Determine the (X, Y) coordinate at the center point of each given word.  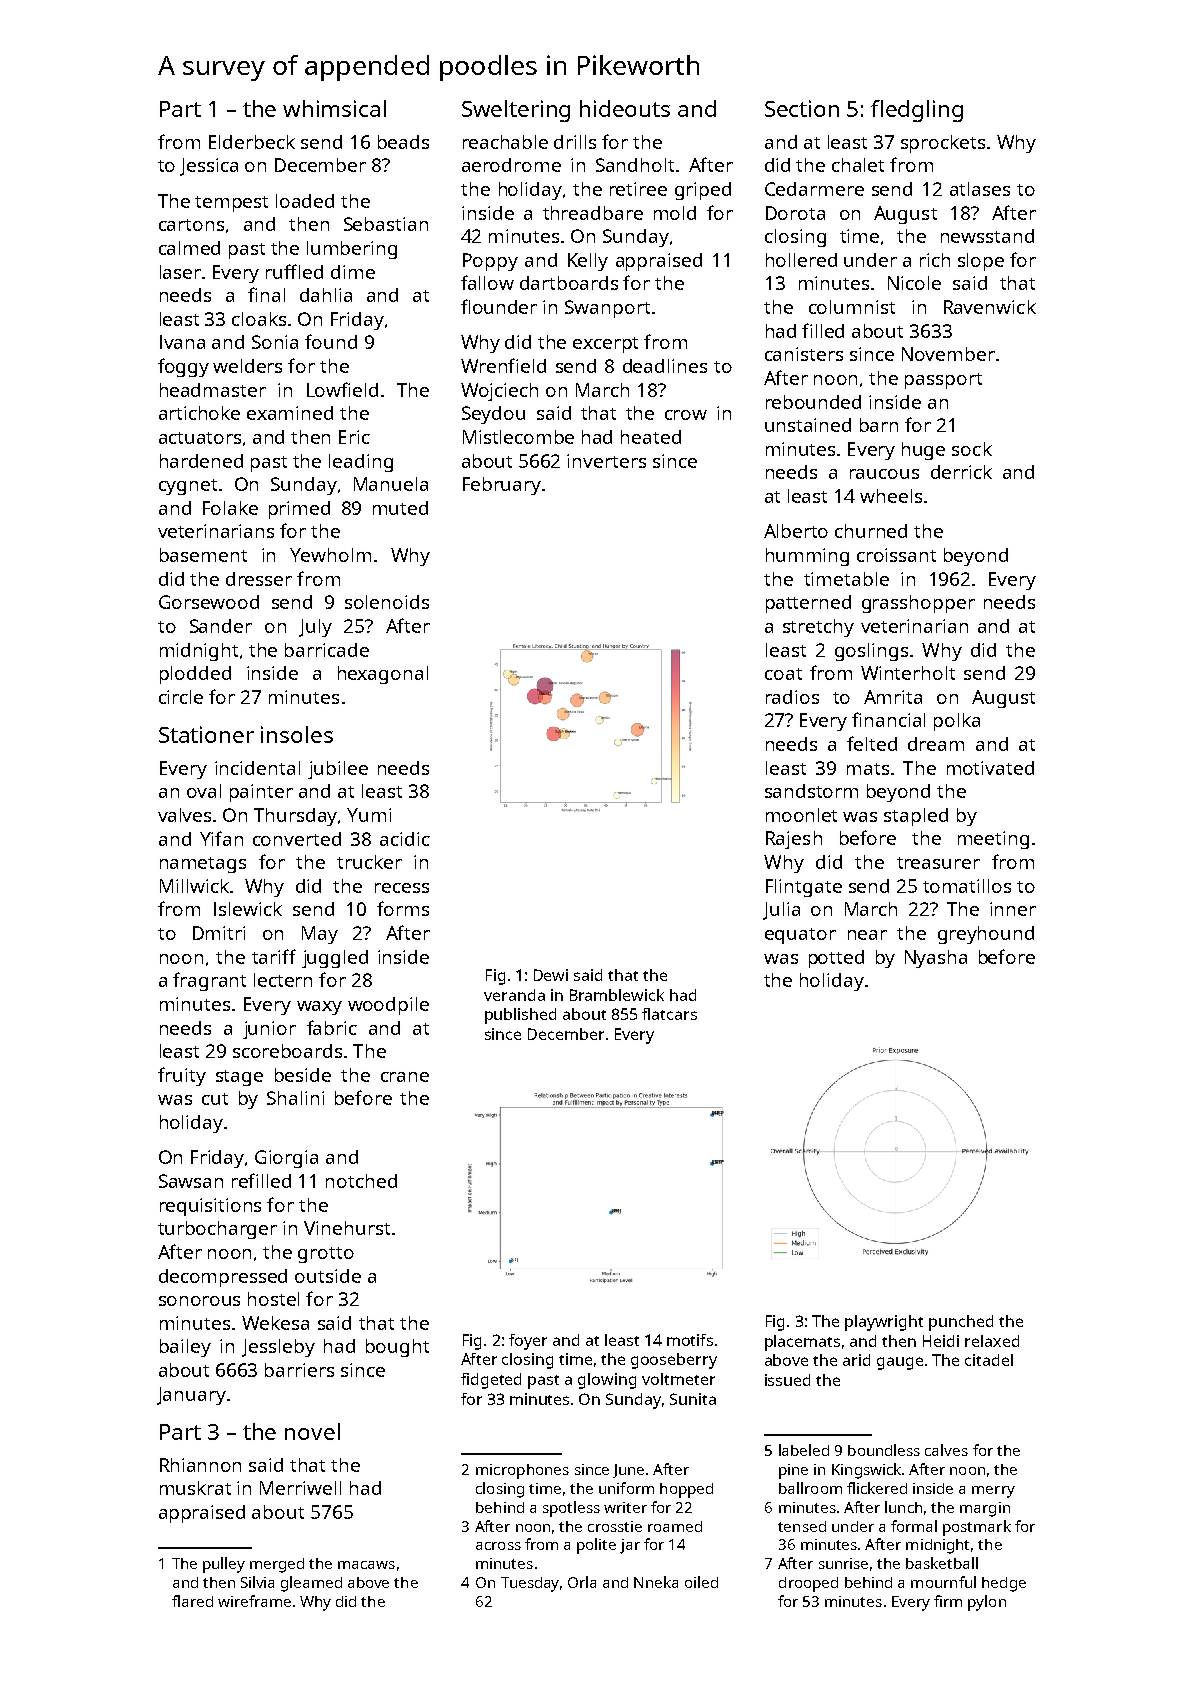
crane (405, 1077)
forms (403, 908)
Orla (582, 1582)
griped (703, 191)
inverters (606, 461)
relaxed (992, 1341)
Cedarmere (814, 189)
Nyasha (936, 959)
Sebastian (386, 224)
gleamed (311, 1584)
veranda (514, 995)
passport (943, 381)
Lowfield (342, 389)
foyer (528, 1342)
